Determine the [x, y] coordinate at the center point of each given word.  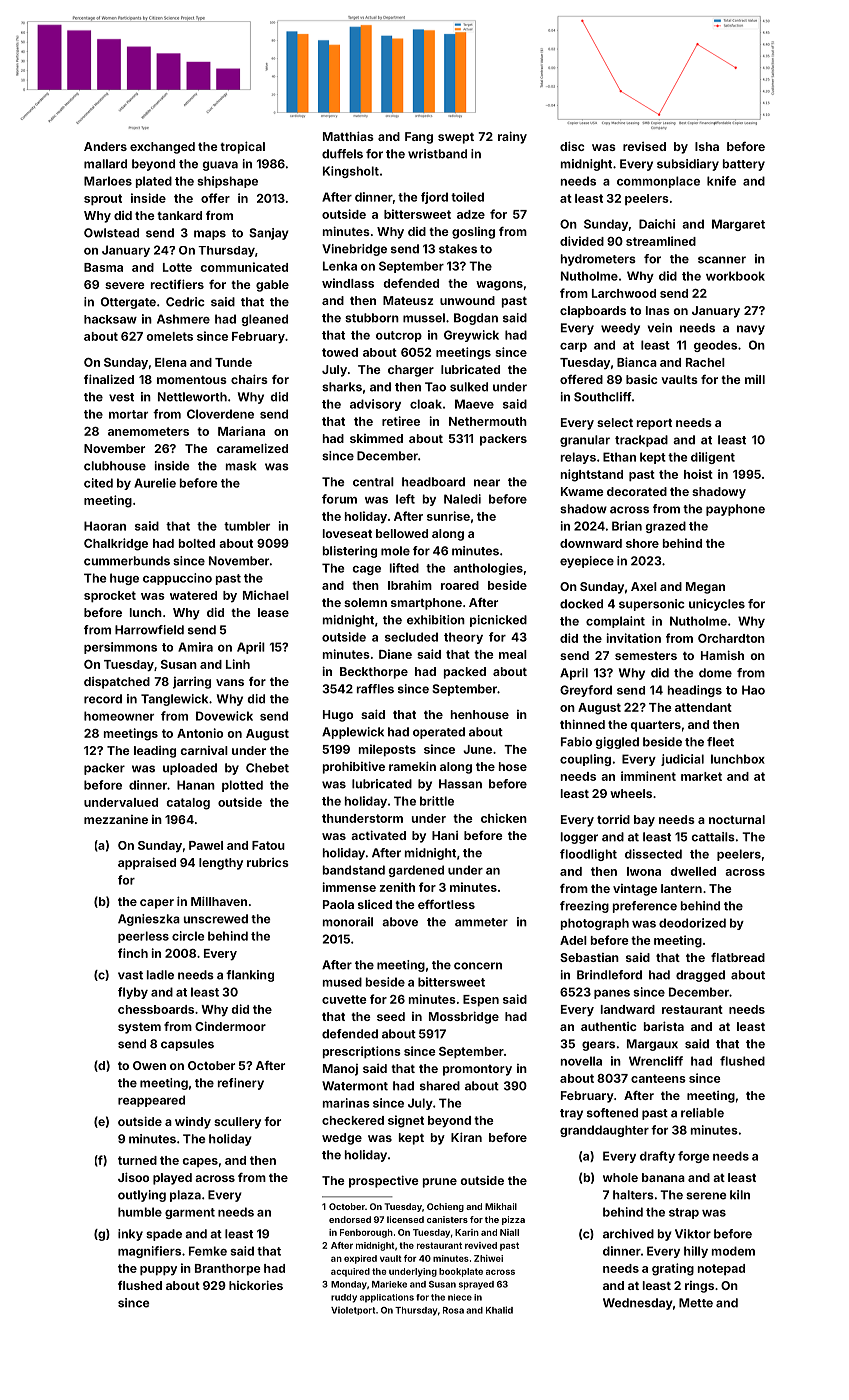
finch [133, 953]
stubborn [372, 318]
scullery [237, 1123]
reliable [702, 1113]
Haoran [105, 526]
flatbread [738, 957]
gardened [416, 871]
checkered [353, 1120]
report [654, 424]
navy [751, 330]
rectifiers [177, 284]
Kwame [582, 491]
